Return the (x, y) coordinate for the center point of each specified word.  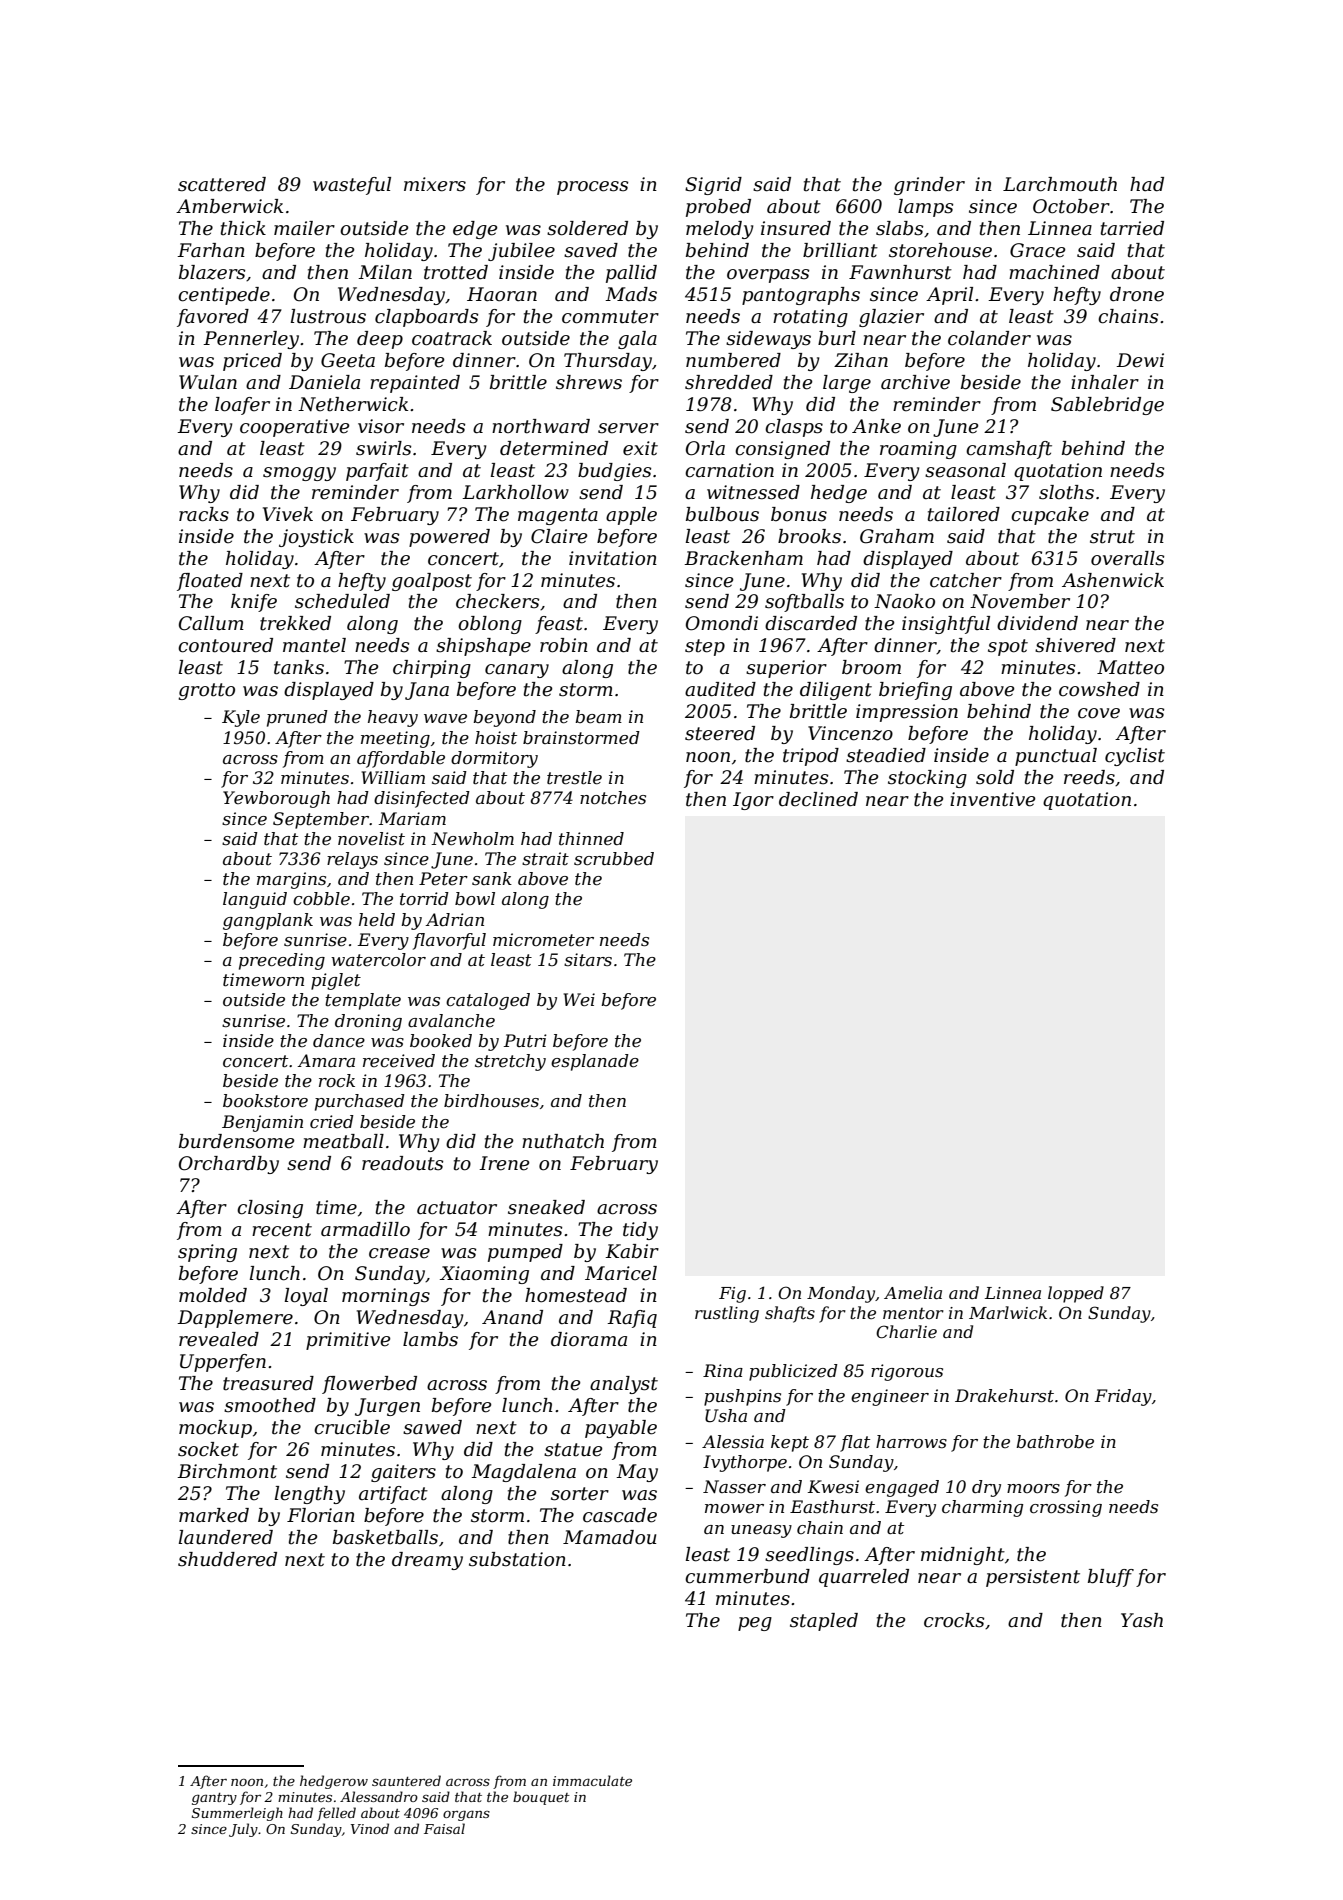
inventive (992, 799)
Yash (1142, 1620)
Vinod (370, 1828)
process (592, 188)
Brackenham (743, 558)
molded (213, 1295)
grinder (929, 186)
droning (368, 1022)
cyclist (1135, 757)
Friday (1123, 1397)
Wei (579, 1000)
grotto (206, 691)
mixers (435, 184)
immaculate (592, 1780)
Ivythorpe (745, 1463)
